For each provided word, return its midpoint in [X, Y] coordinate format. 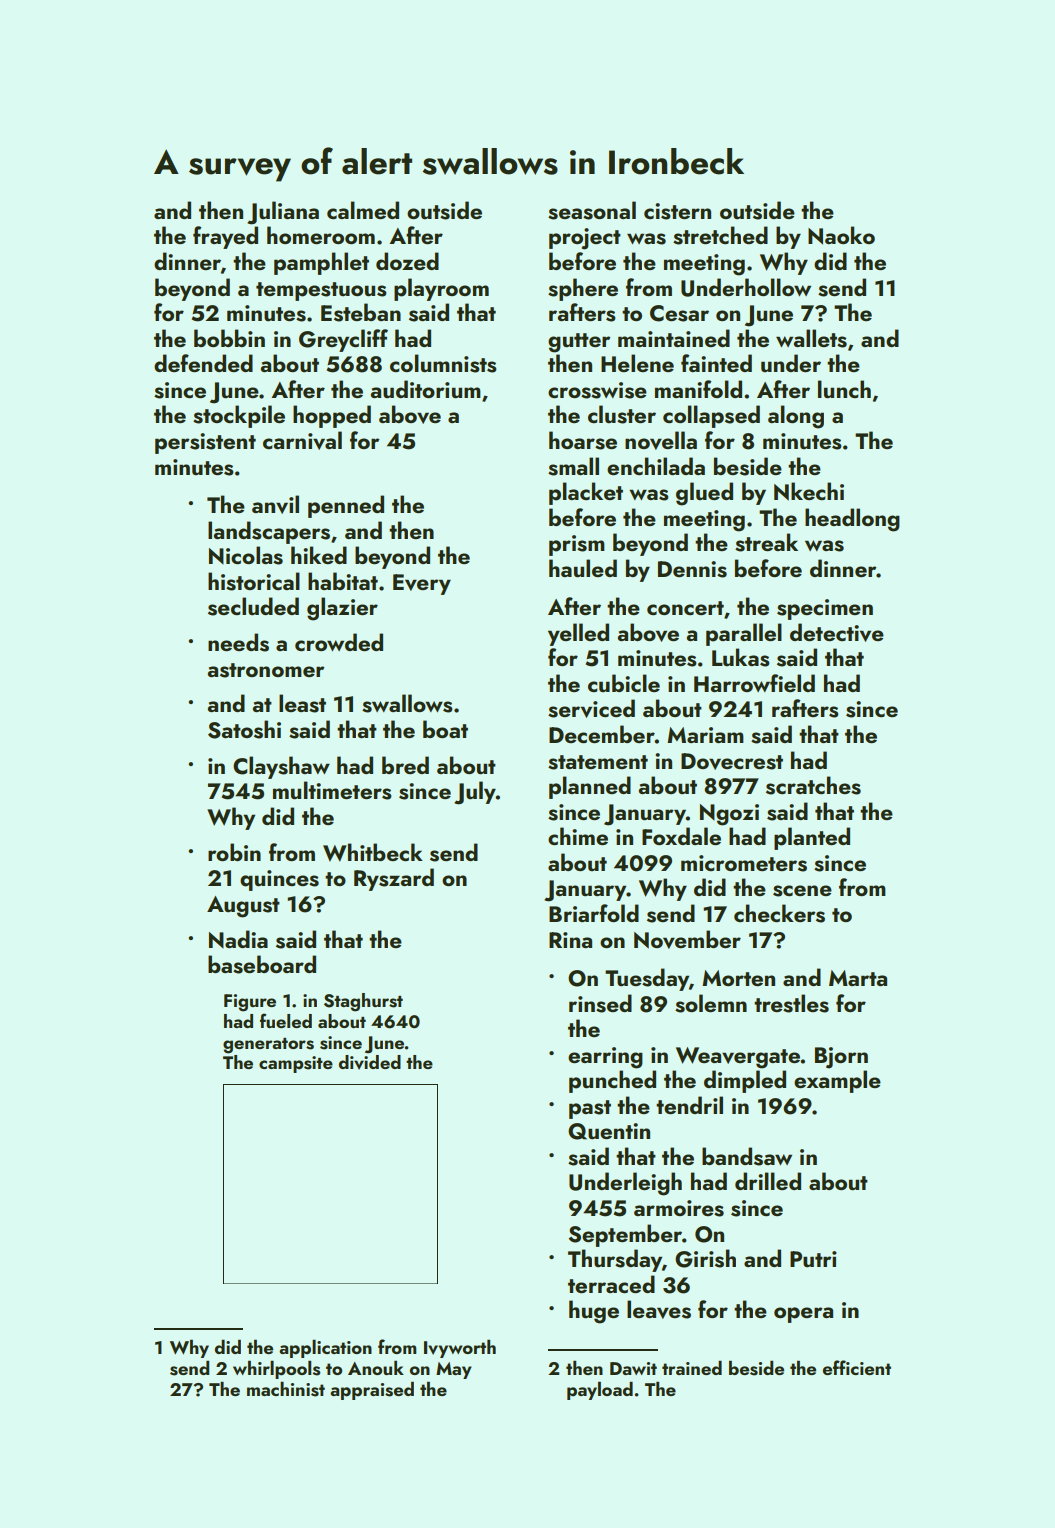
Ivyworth [460, 1349]
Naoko [841, 235]
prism [577, 545]
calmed [363, 210]
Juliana [283, 213]
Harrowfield [754, 683]
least [302, 703]
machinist [286, 1389]
